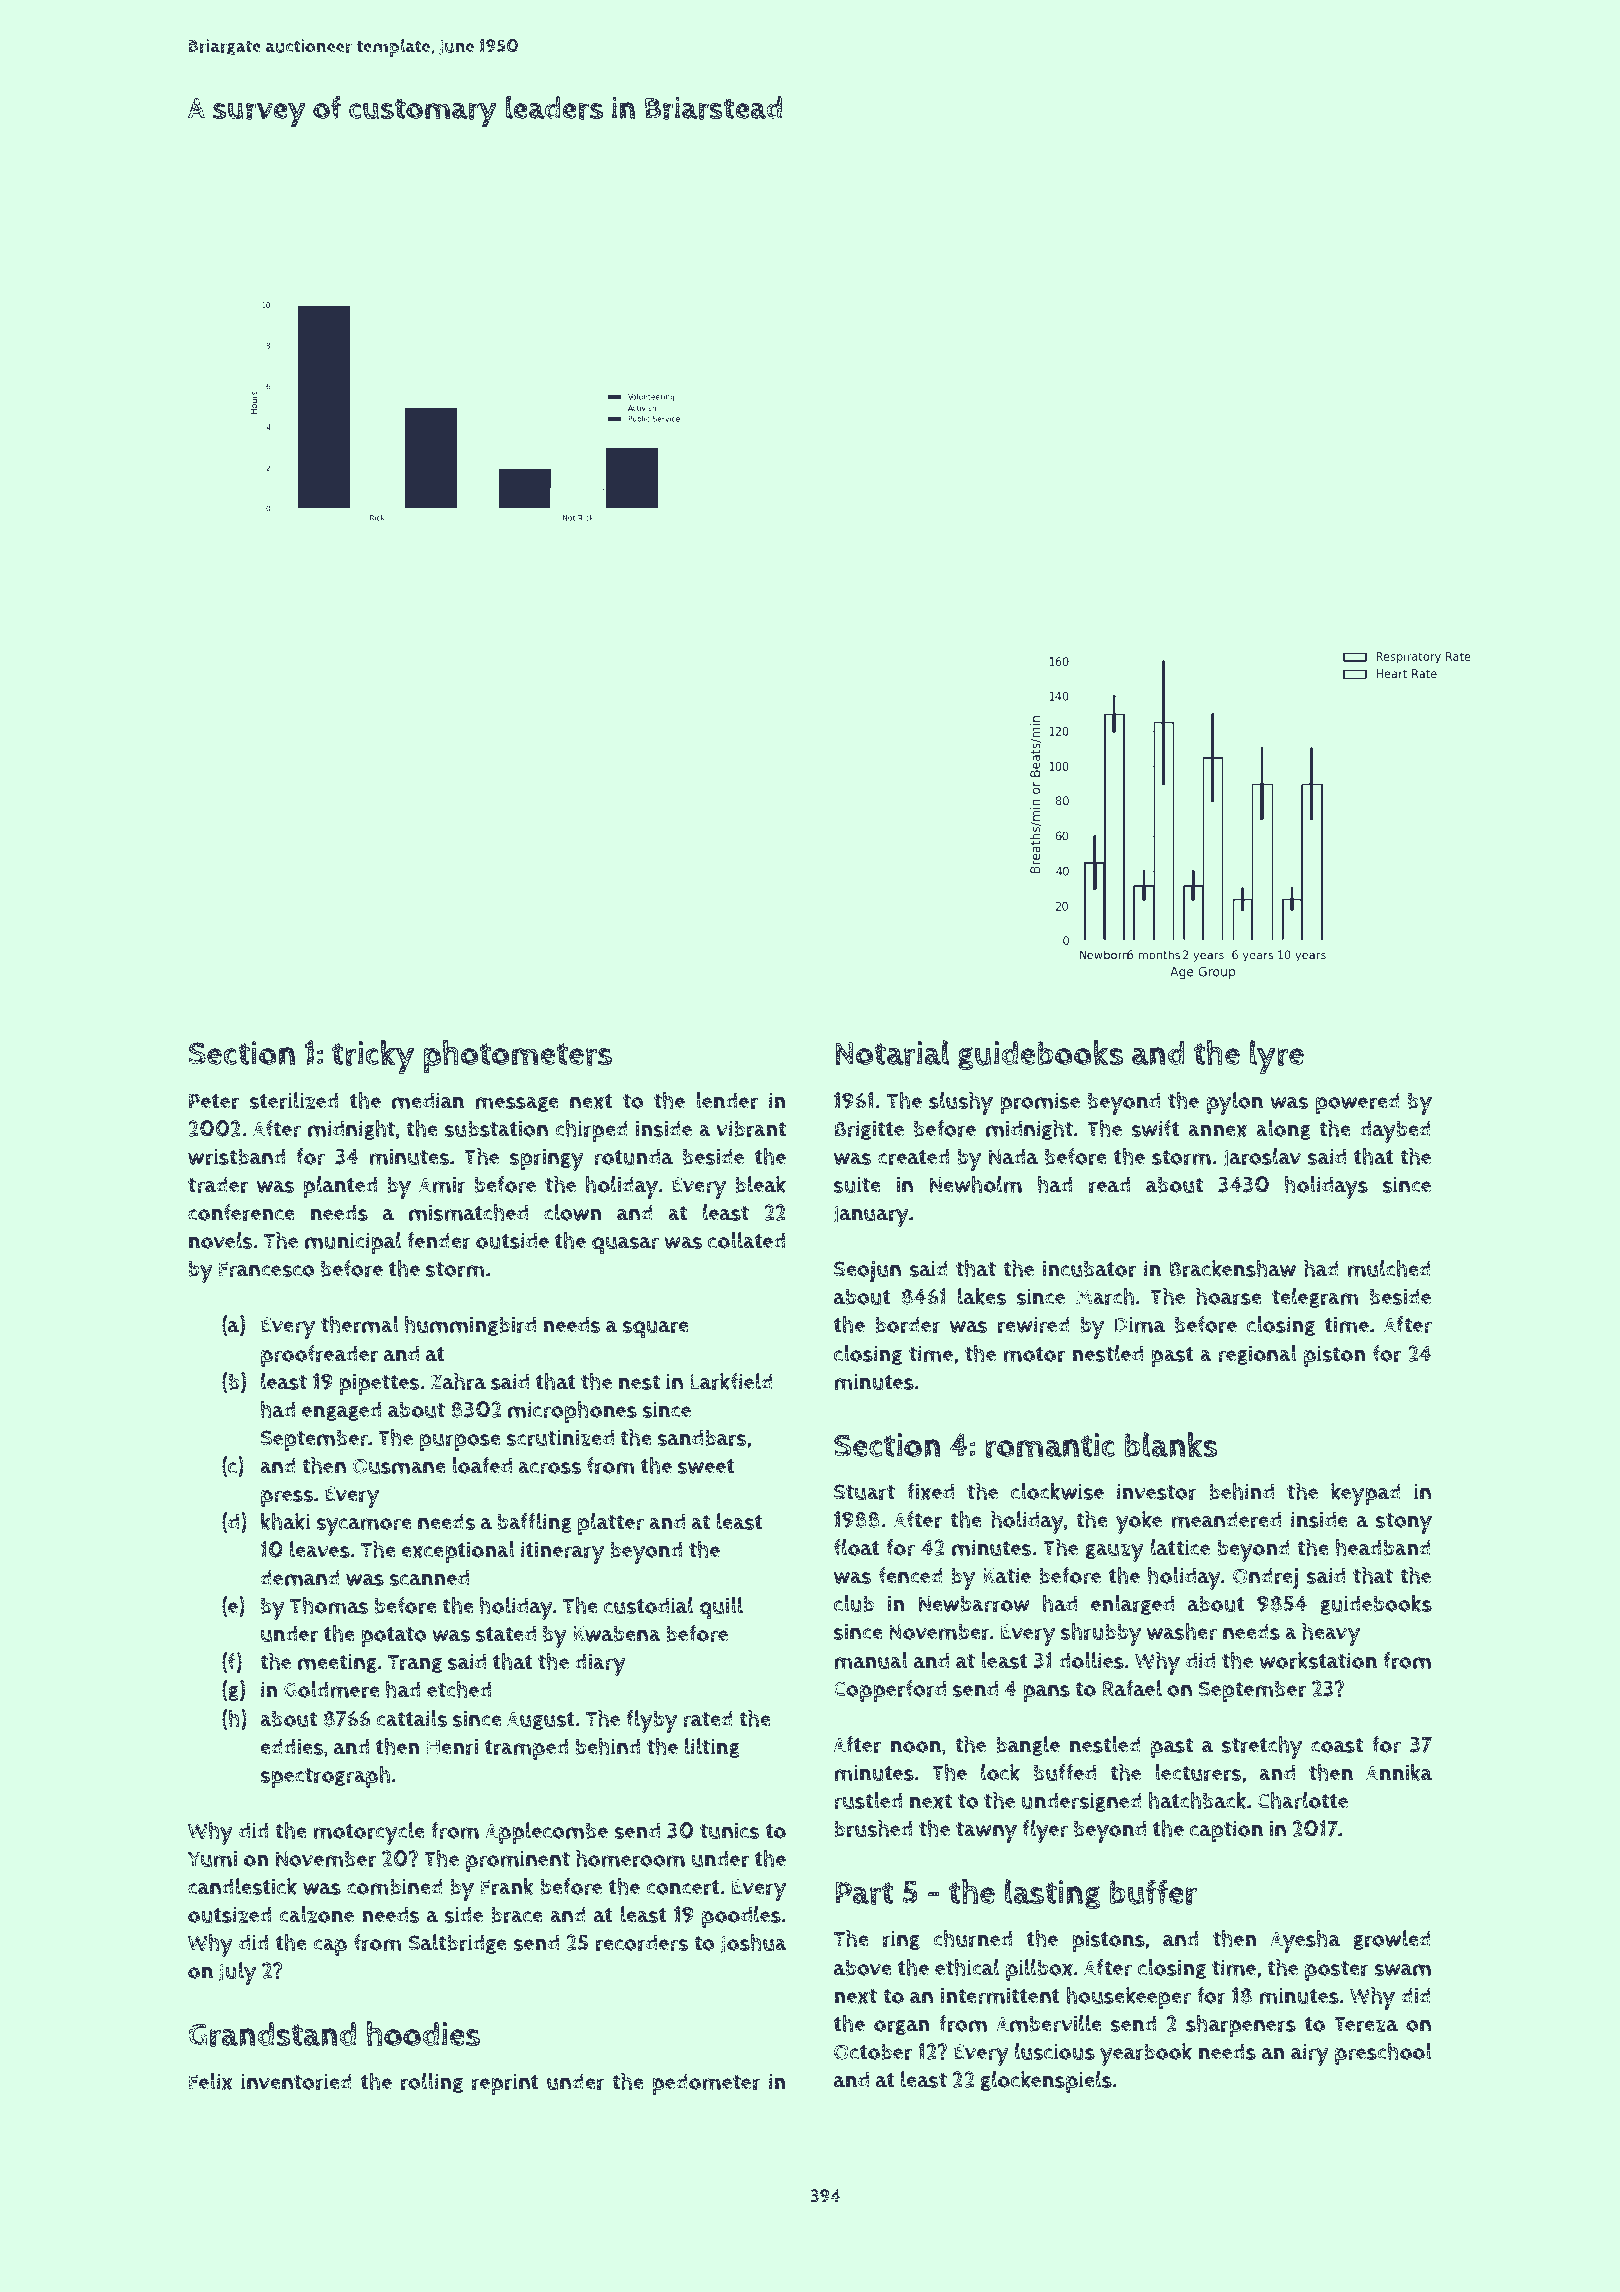 This screenshot has width=1620, height=2292. Describe the element at coordinates (423, 2034) in the screenshot. I see `hoodies` at that location.
